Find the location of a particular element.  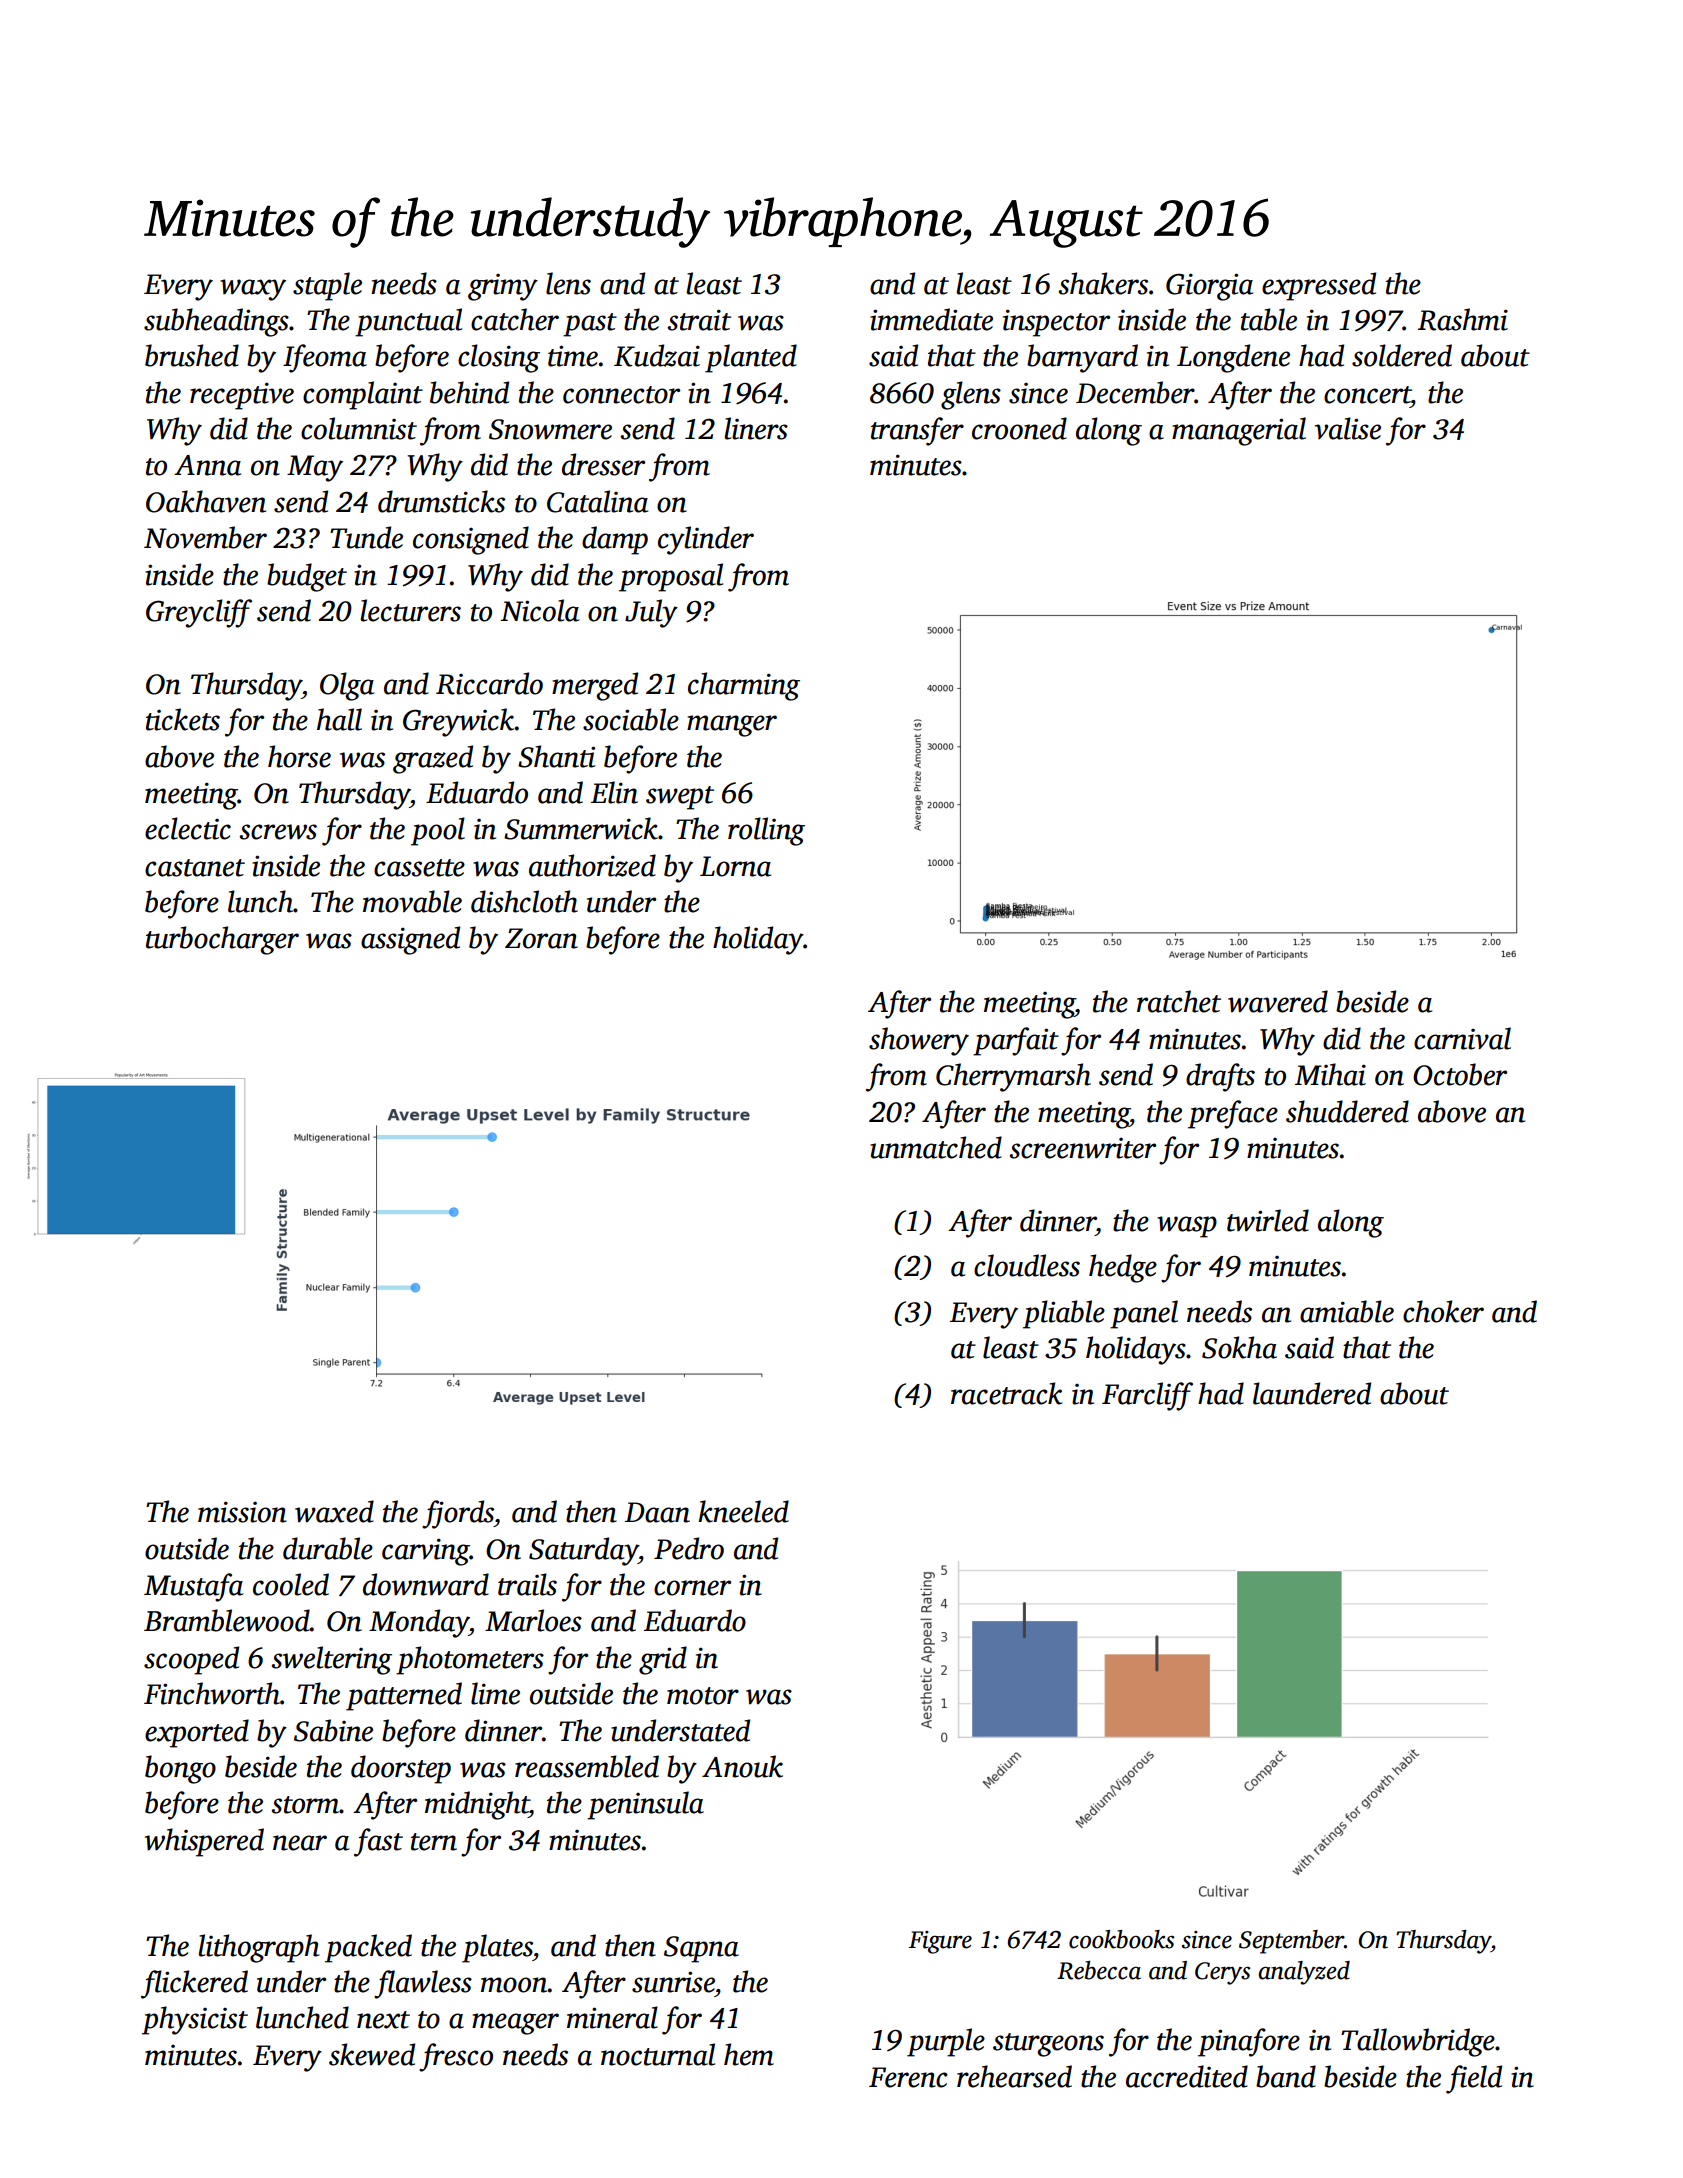

fresco is located at coordinates (456, 2057).
